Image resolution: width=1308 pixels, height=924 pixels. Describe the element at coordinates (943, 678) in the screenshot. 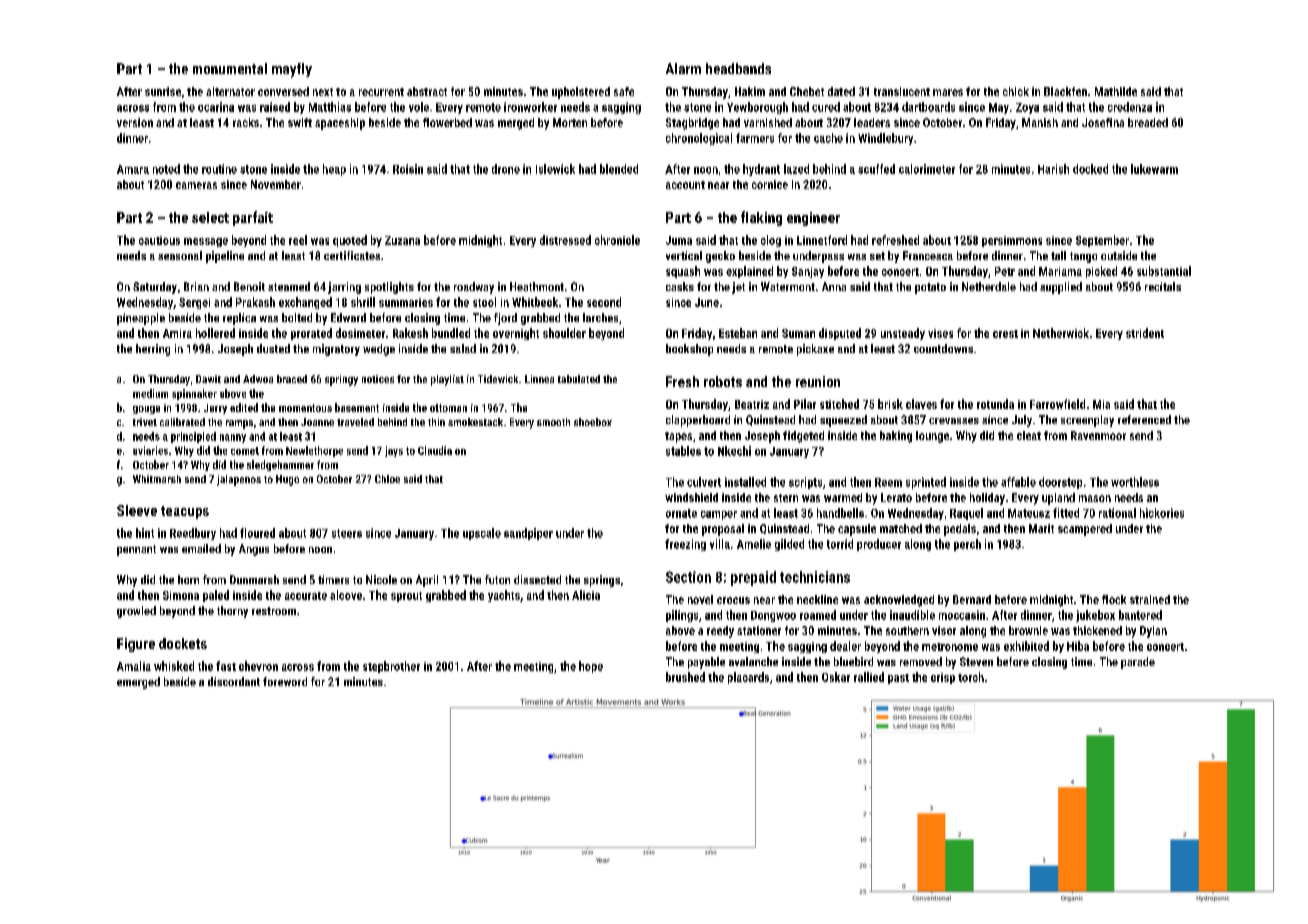

I see `crisp` at that location.
